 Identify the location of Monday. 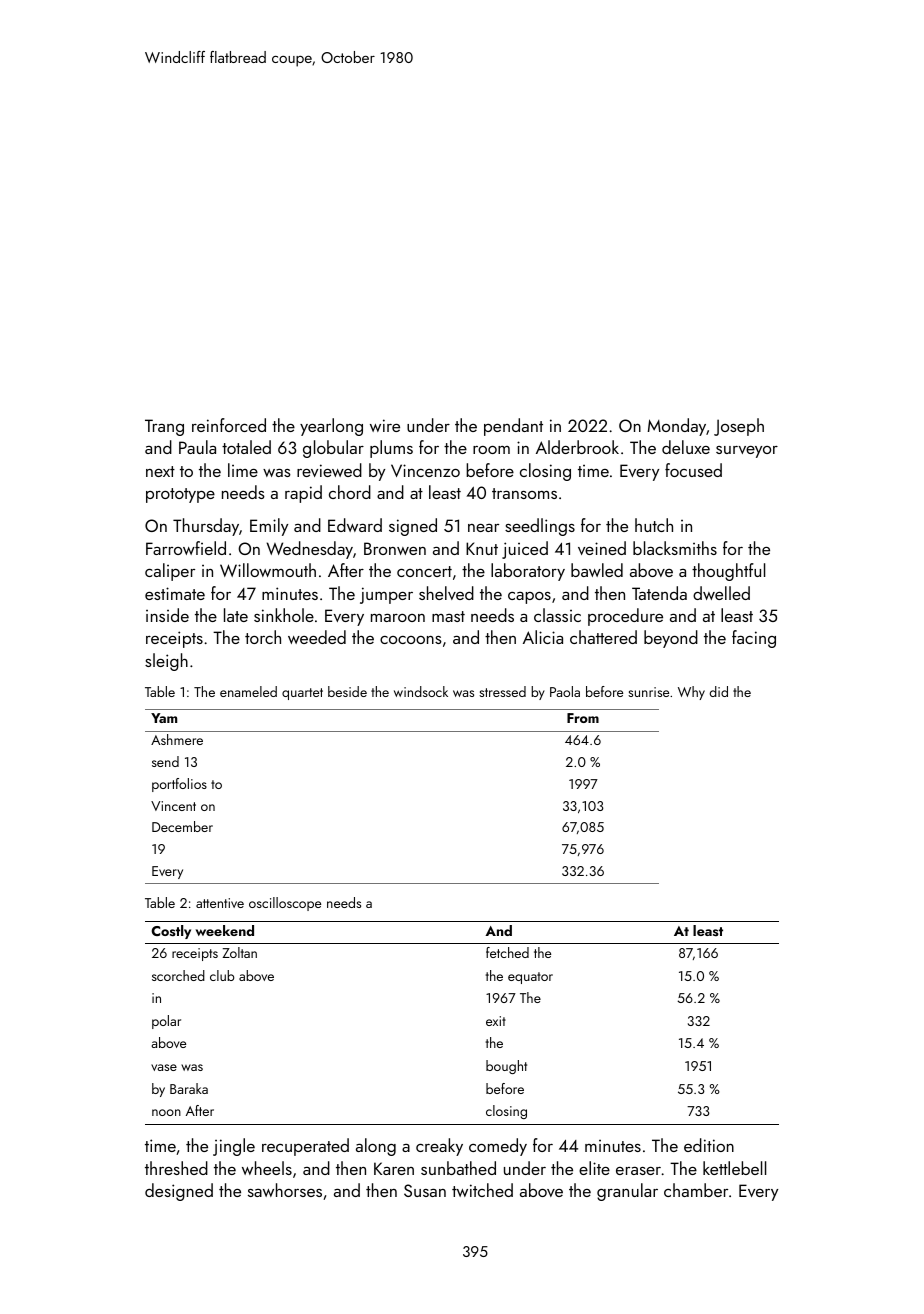
(677, 427).
